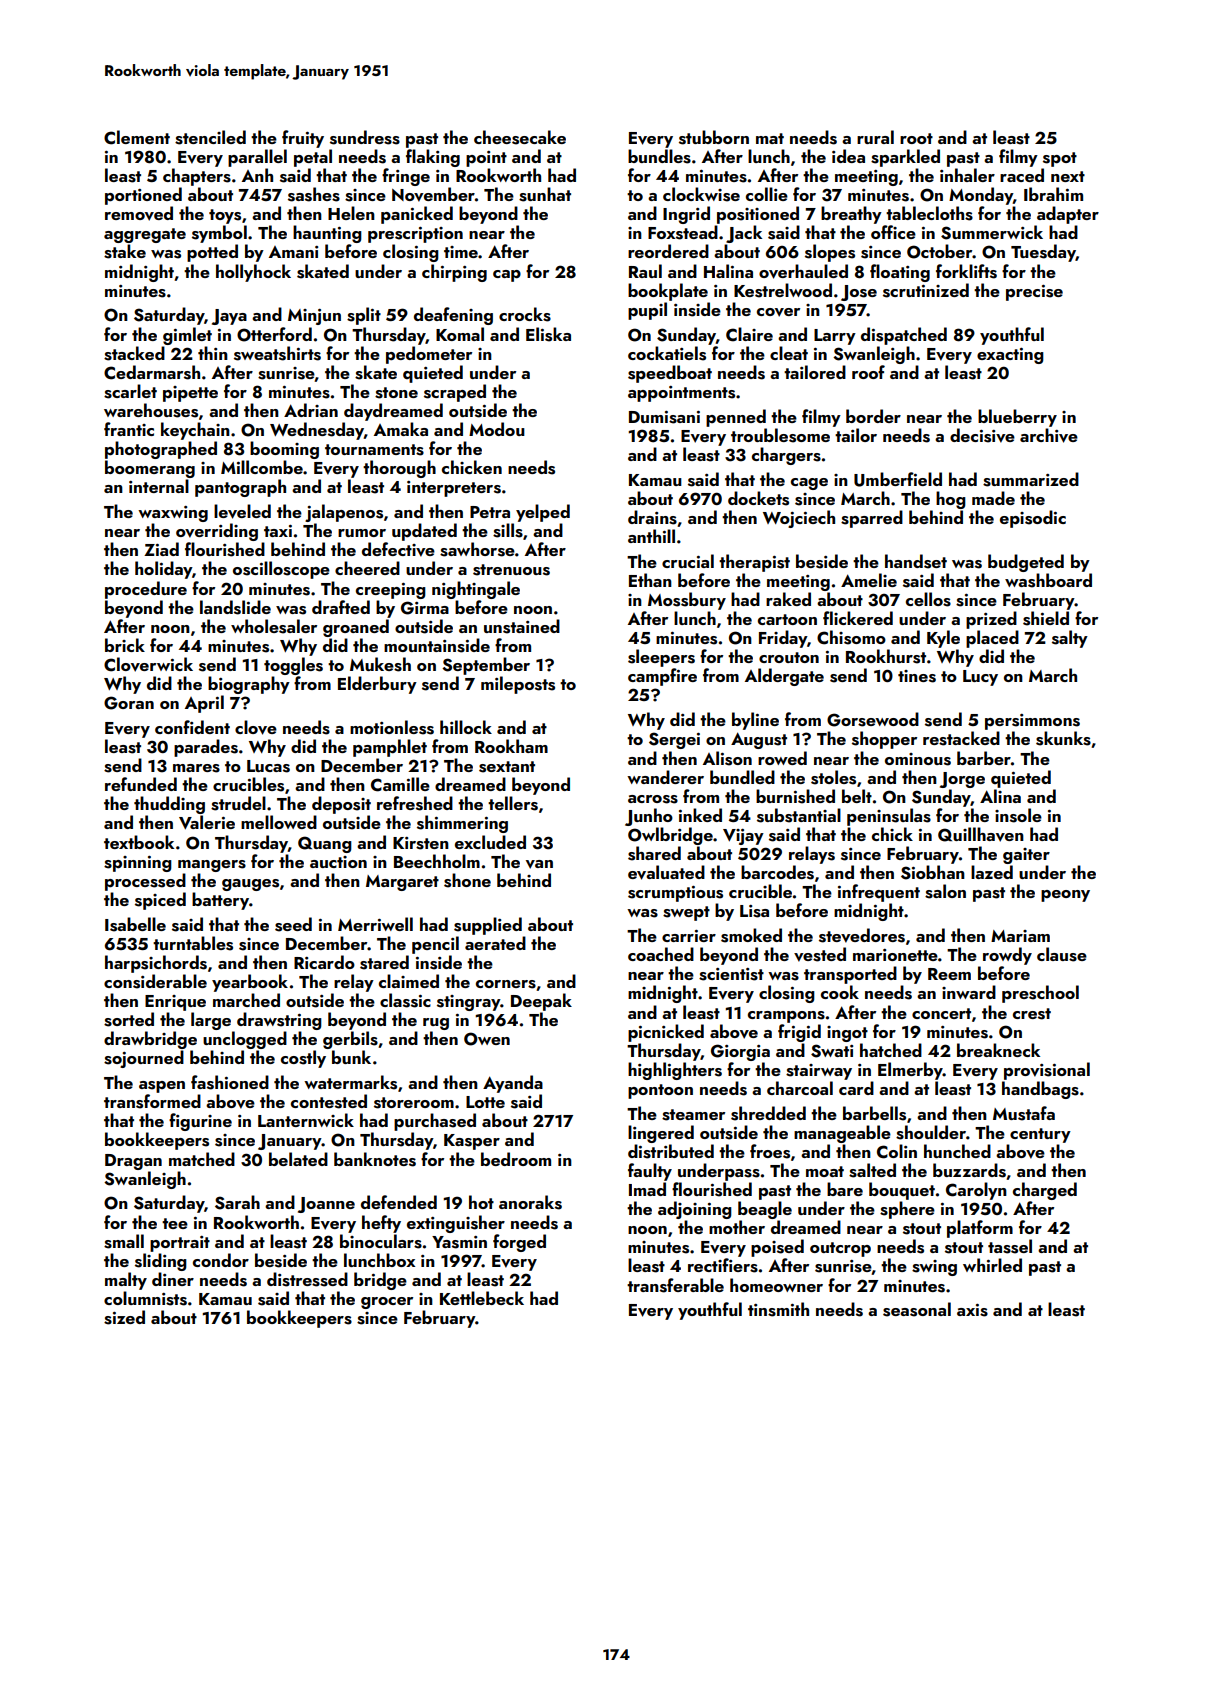 The image size is (1205, 1704). I want to click on wholesaler, so click(274, 626).
